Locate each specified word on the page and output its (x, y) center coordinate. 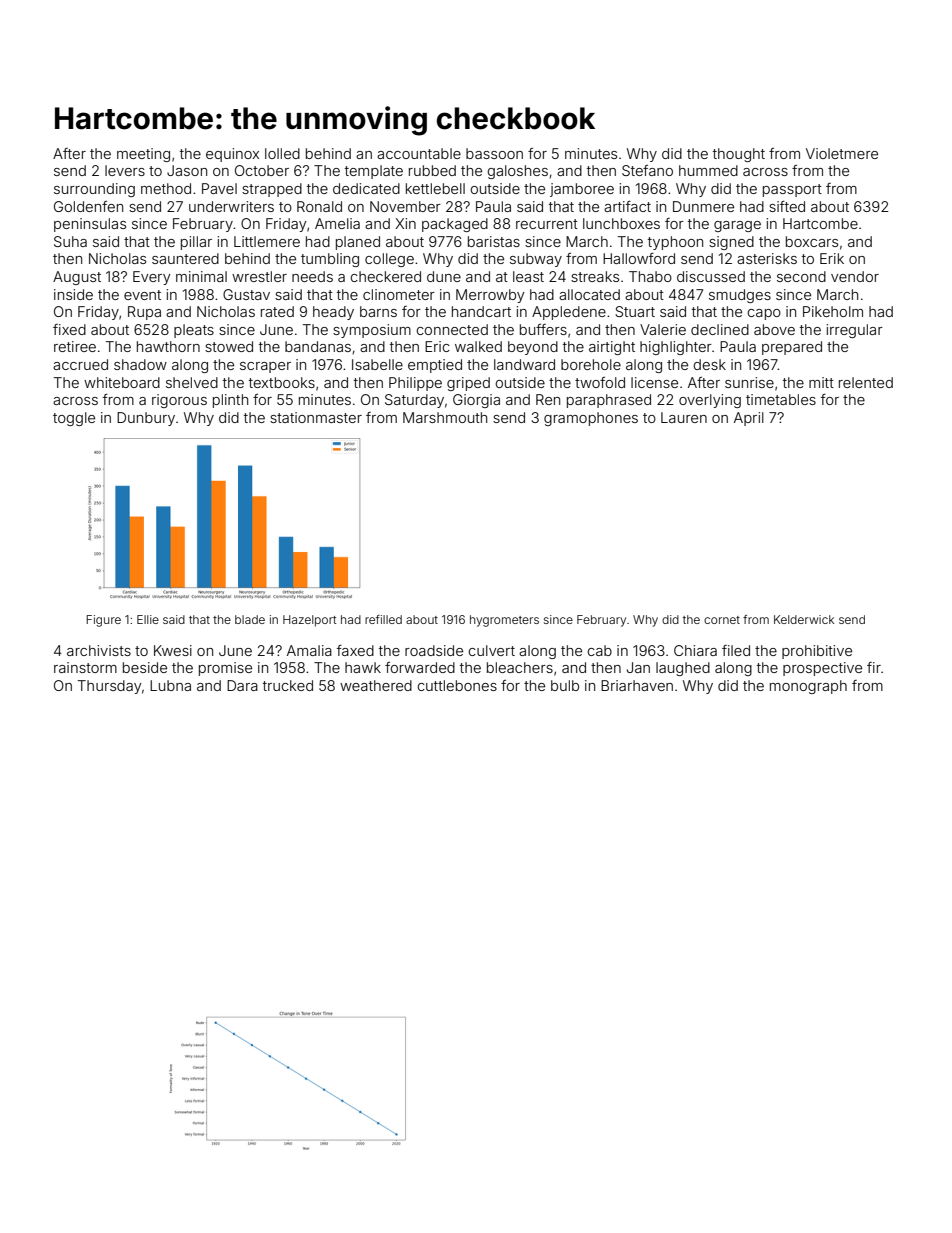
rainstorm (85, 667)
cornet (722, 620)
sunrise (749, 382)
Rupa (144, 313)
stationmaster (316, 417)
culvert (491, 650)
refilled (383, 619)
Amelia (337, 223)
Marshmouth (445, 417)
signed (731, 243)
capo (764, 314)
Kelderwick (804, 619)
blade (250, 619)
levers (125, 170)
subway (536, 260)
